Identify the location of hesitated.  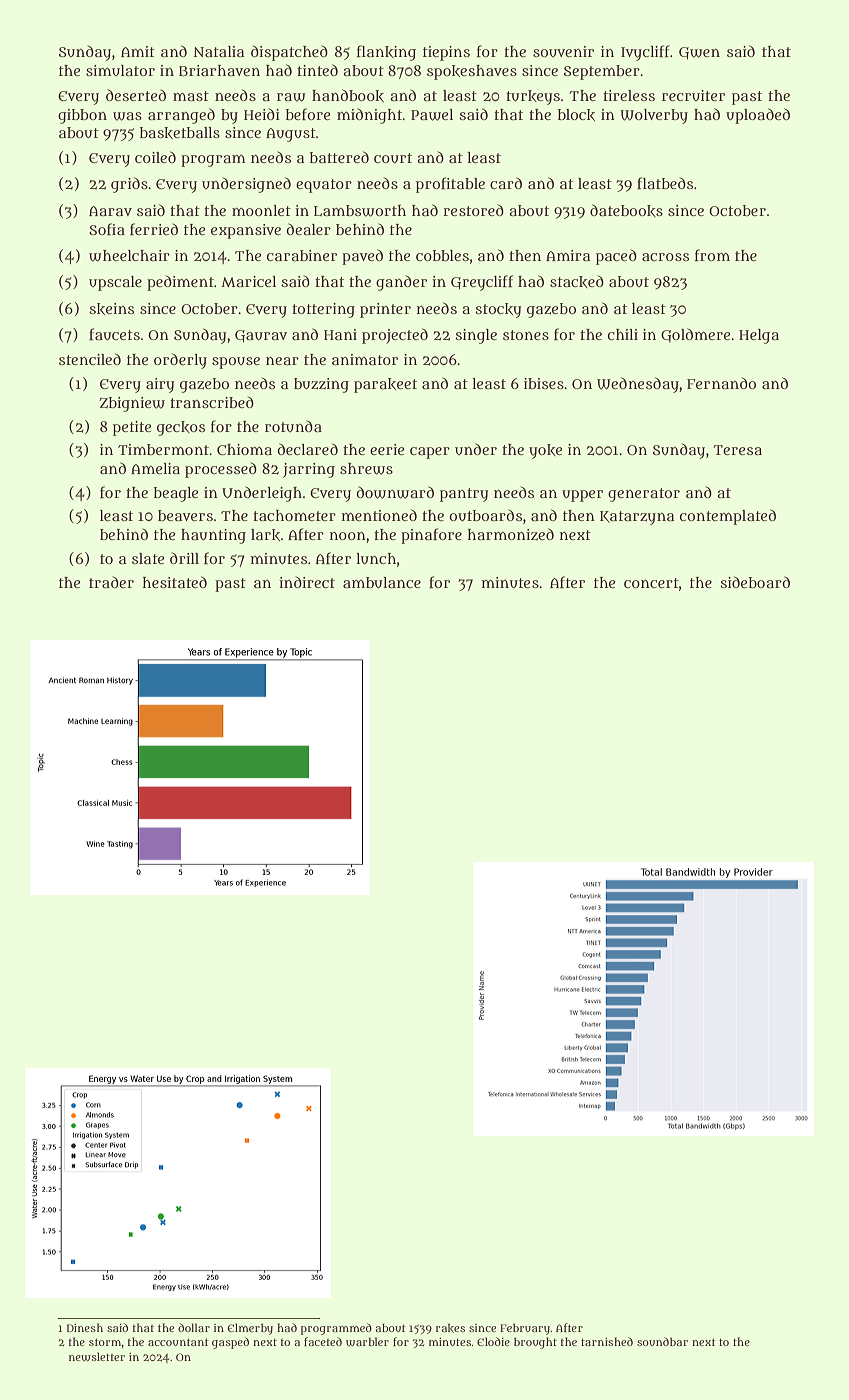
(174, 582).
